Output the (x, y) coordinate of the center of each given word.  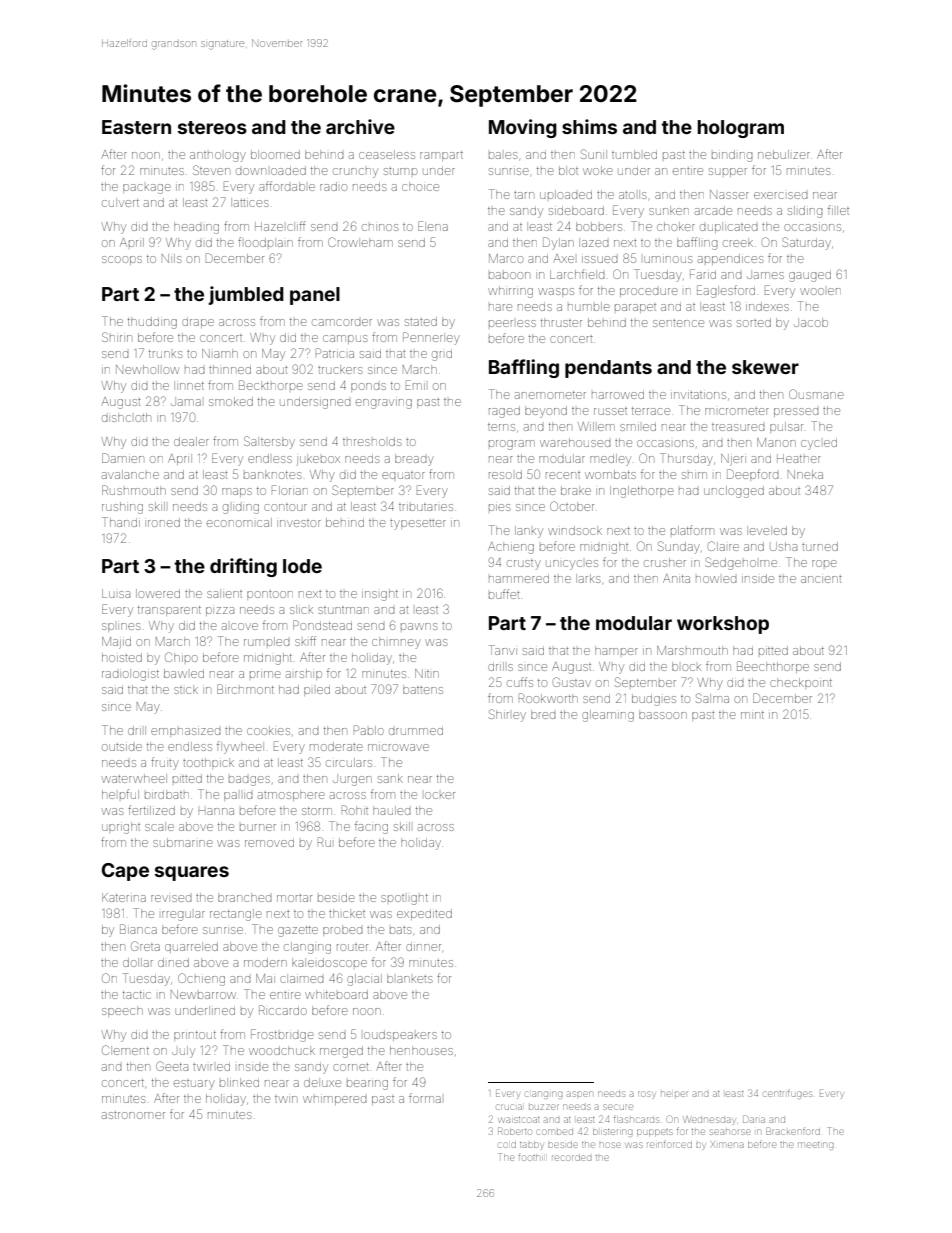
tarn (524, 195)
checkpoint (801, 683)
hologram (741, 129)
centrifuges (788, 1094)
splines (121, 627)
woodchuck (282, 1050)
